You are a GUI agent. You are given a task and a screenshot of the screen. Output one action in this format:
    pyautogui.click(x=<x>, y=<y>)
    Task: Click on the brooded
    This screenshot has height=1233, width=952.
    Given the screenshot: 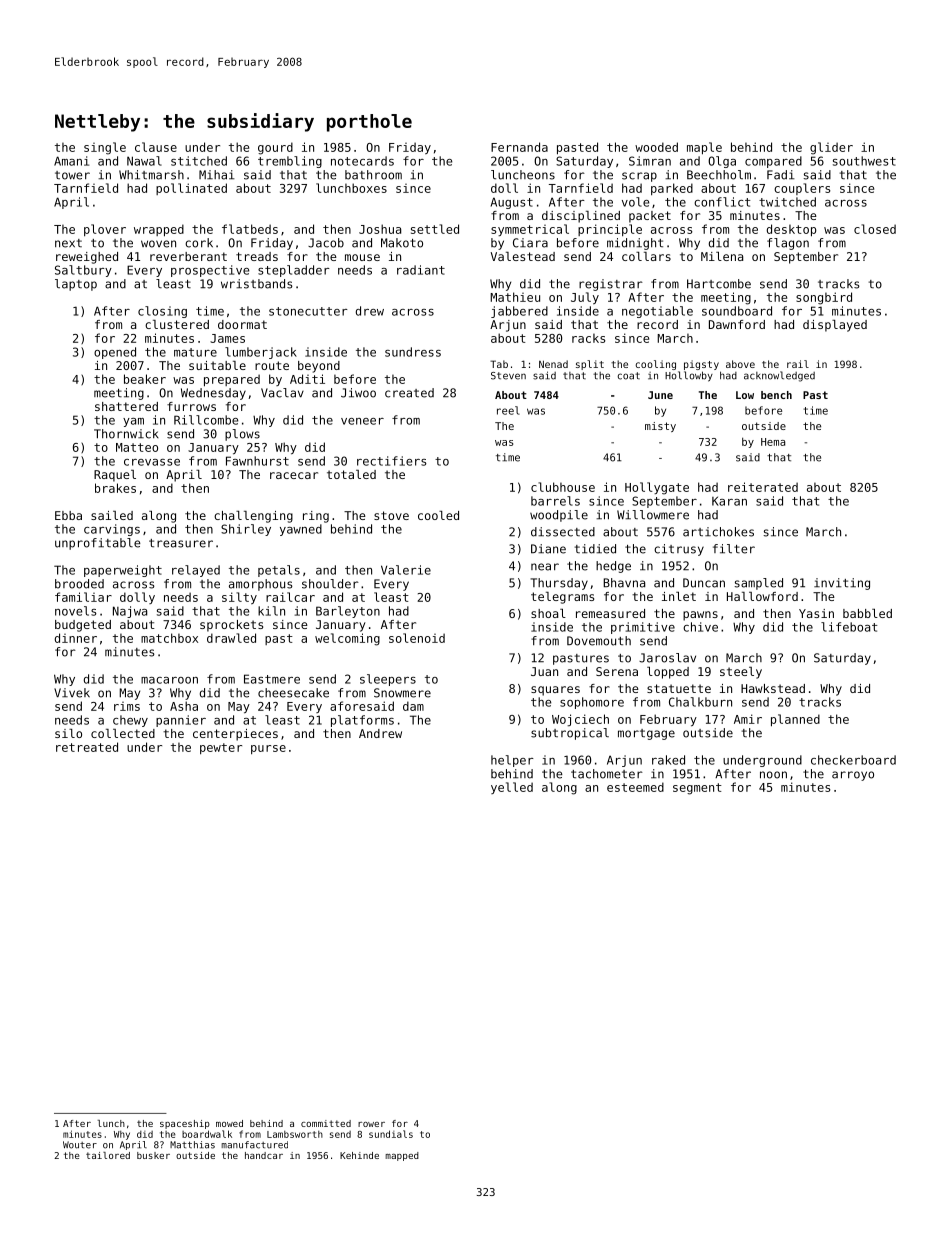 What is the action you would take?
    pyautogui.click(x=79, y=584)
